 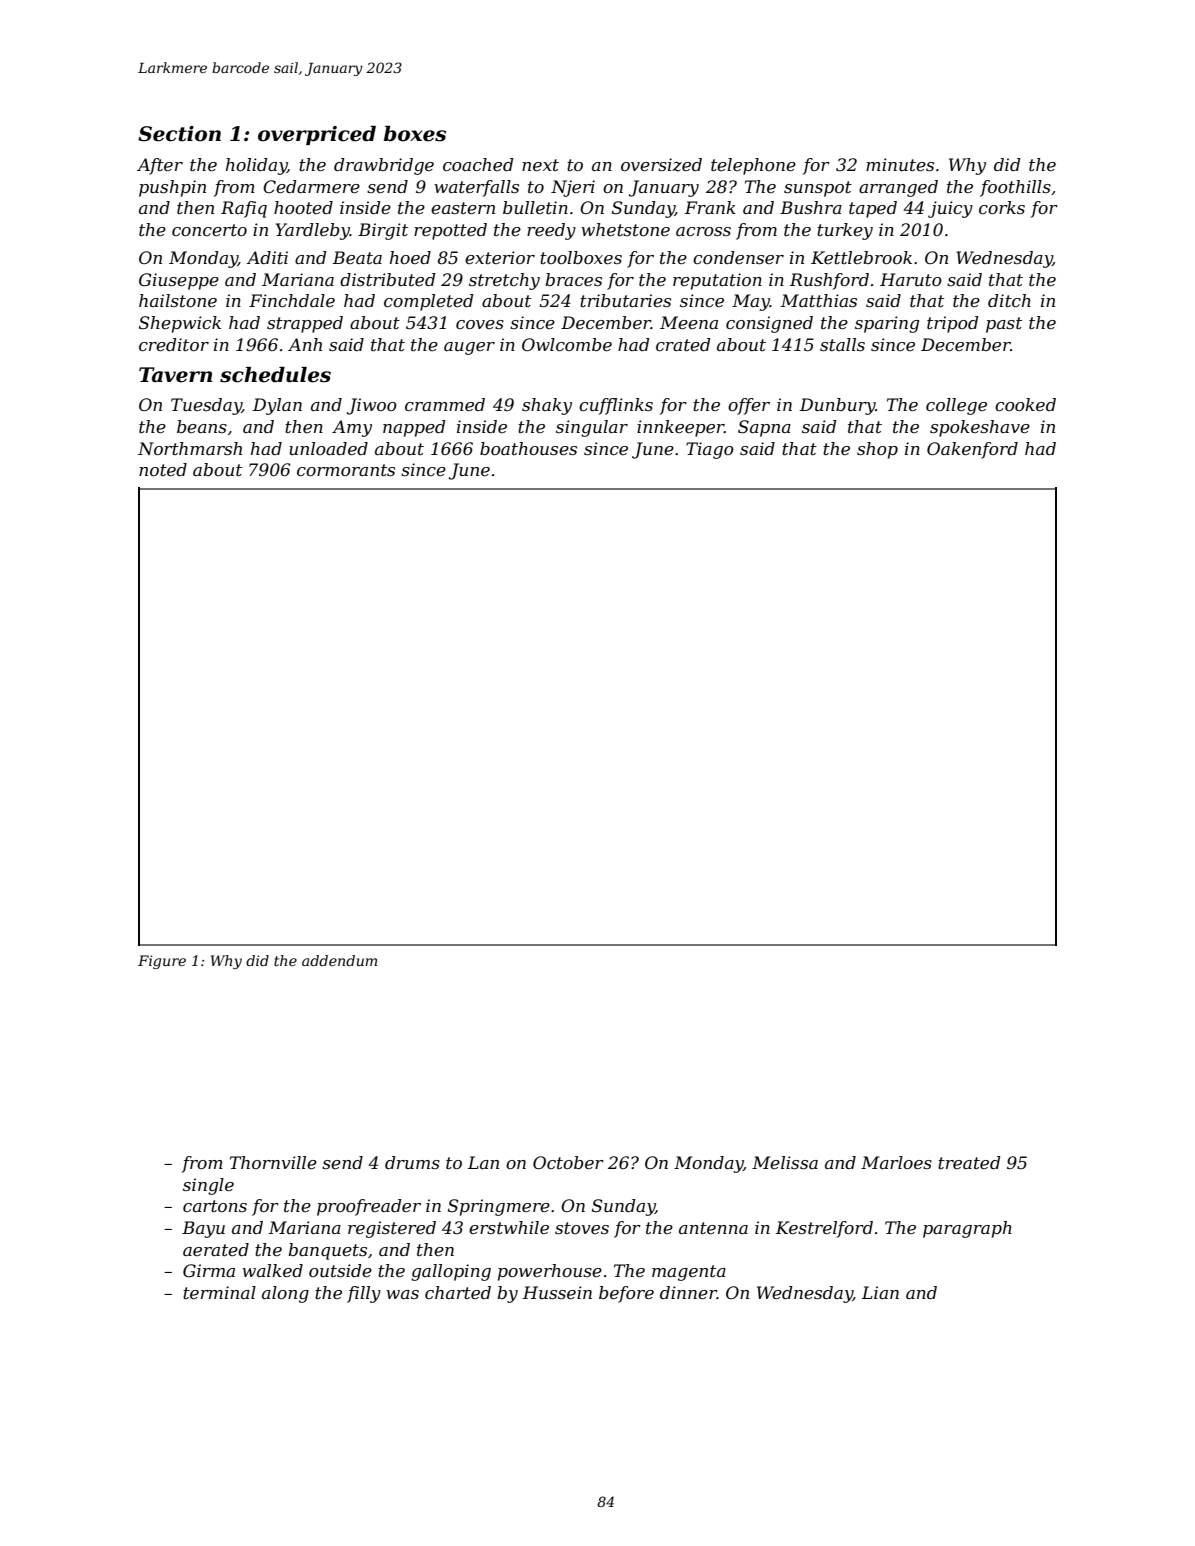 What do you see at coordinates (292, 300) in the screenshot?
I see `Finchdale` at bounding box center [292, 300].
